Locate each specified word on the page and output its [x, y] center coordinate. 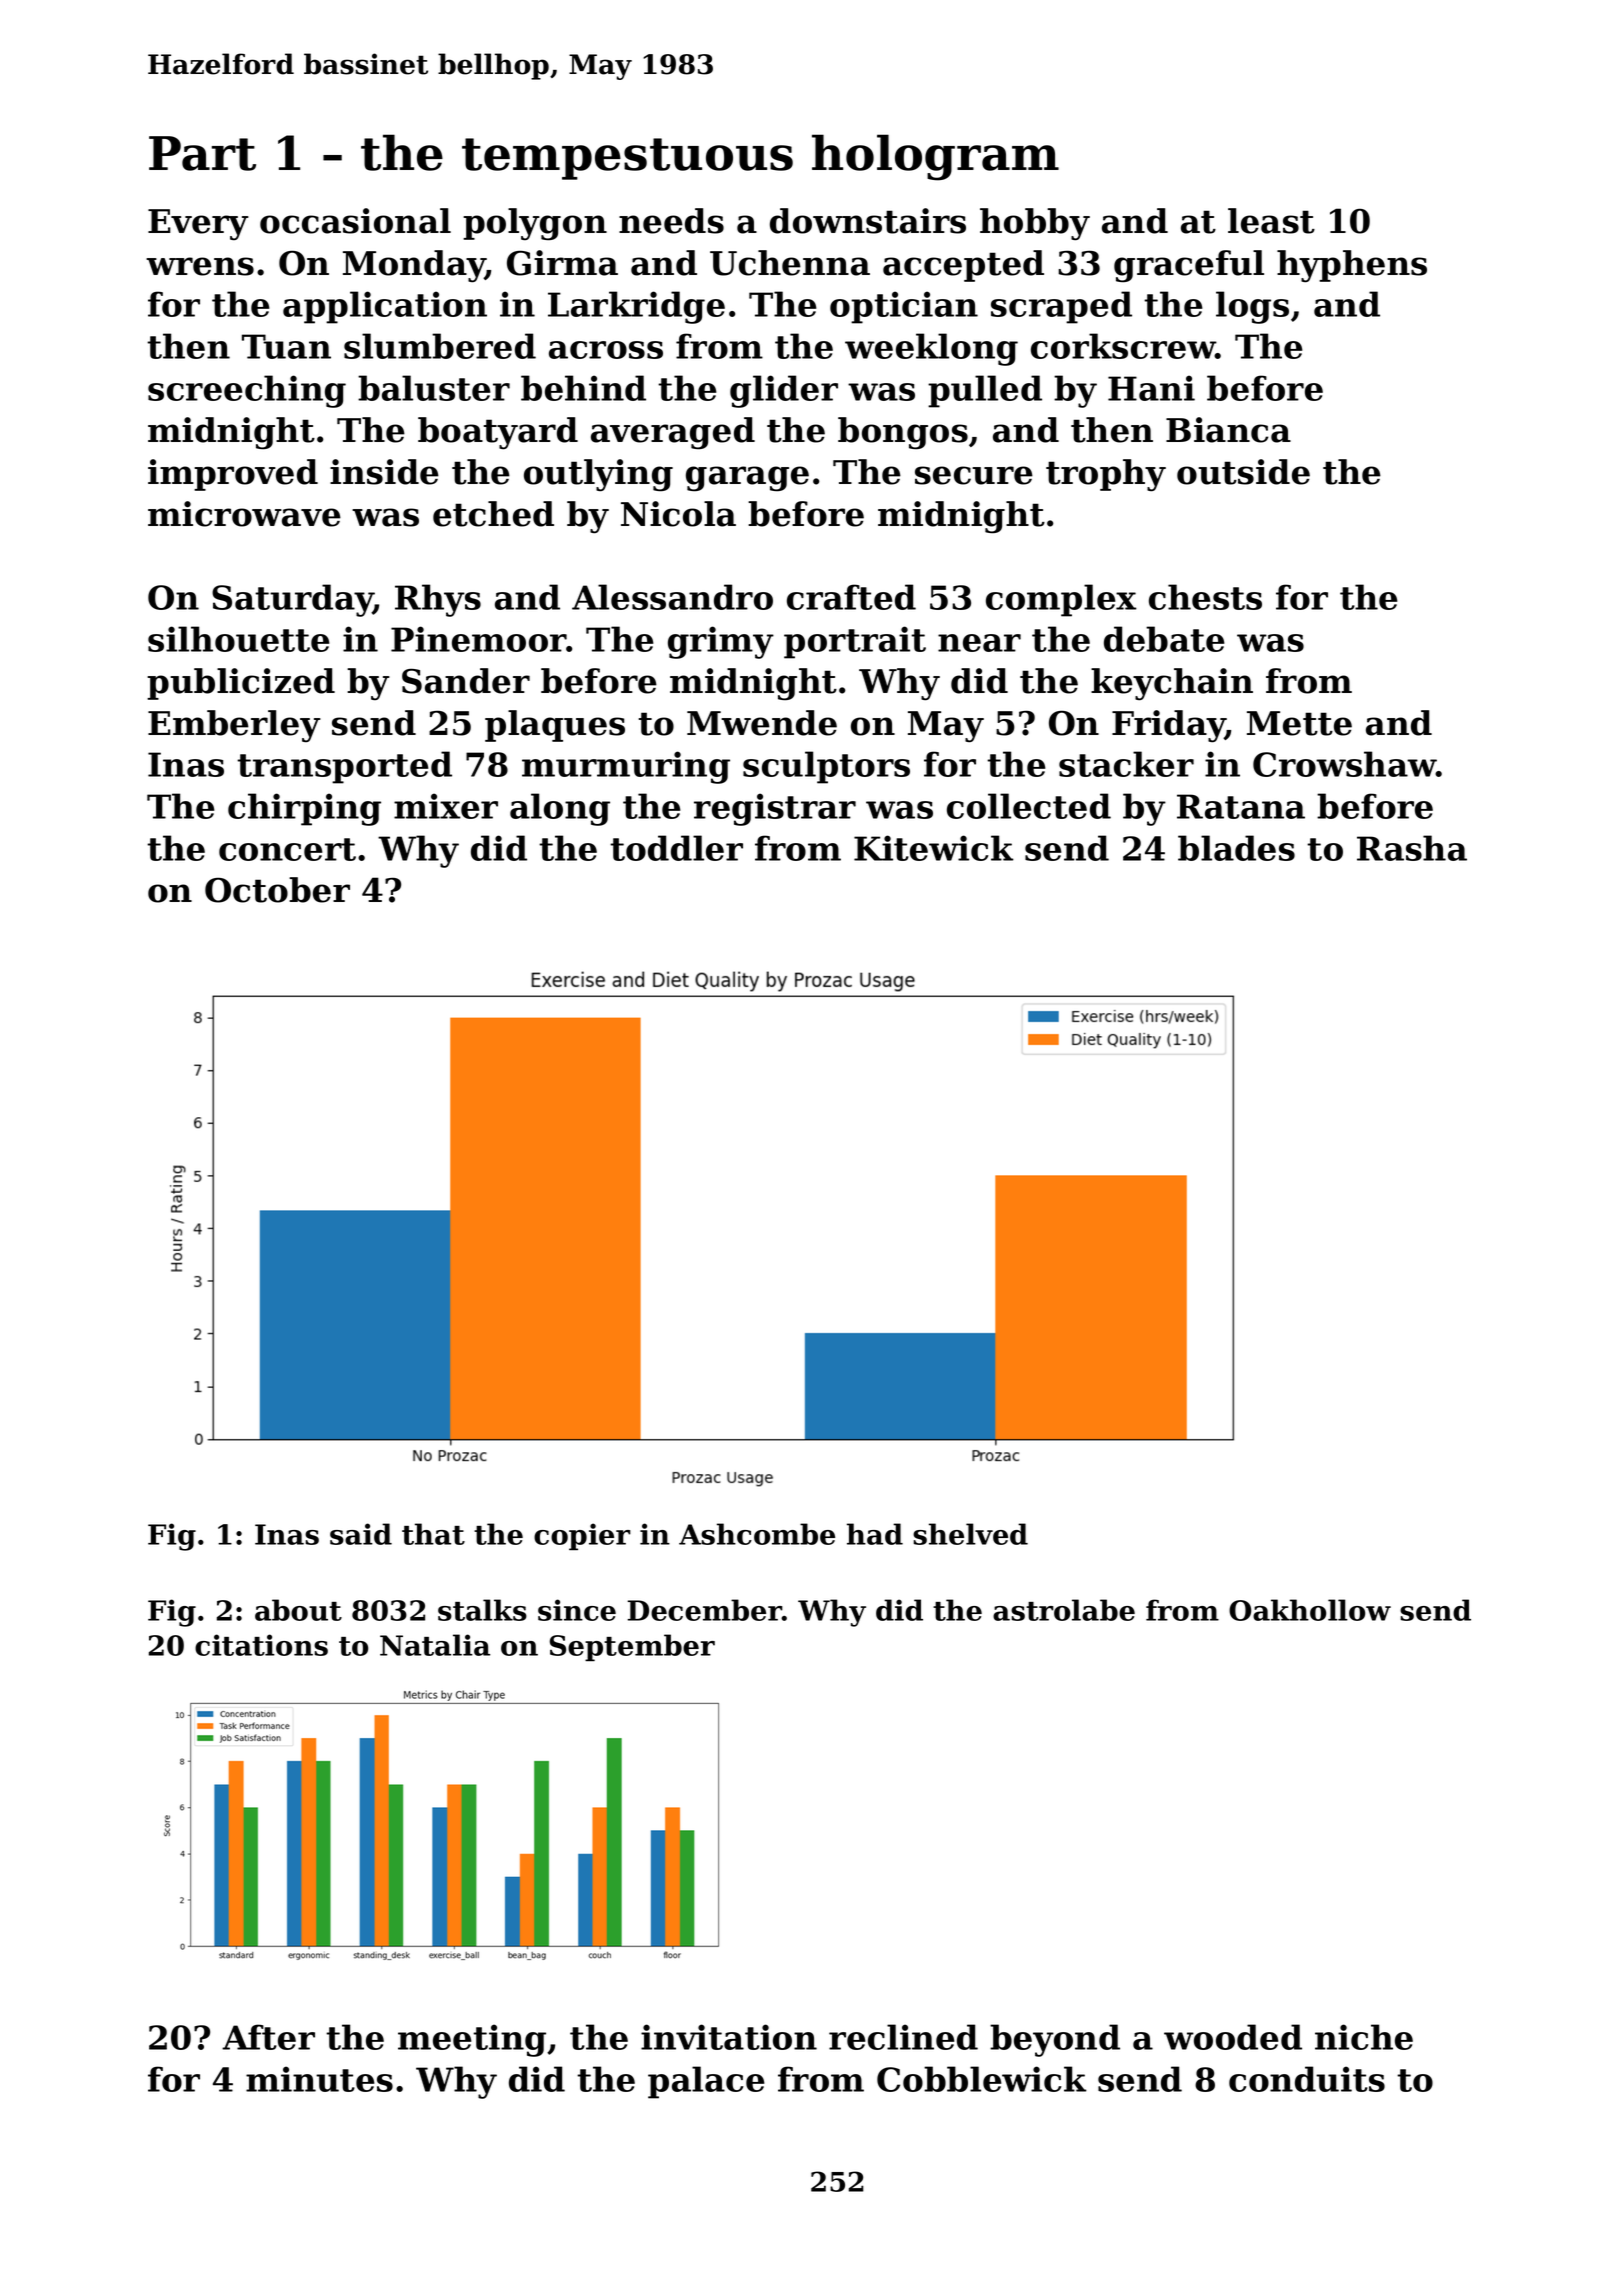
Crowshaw [1344, 764]
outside [1243, 472]
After [268, 2037]
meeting [472, 2040]
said [361, 1534]
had [875, 1534]
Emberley [234, 726]
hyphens [1352, 266]
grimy [721, 642]
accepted [963, 266]
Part [202, 153]
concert [287, 849]
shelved [970, 1534]
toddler [676, 848]
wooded [1233, 2037]
